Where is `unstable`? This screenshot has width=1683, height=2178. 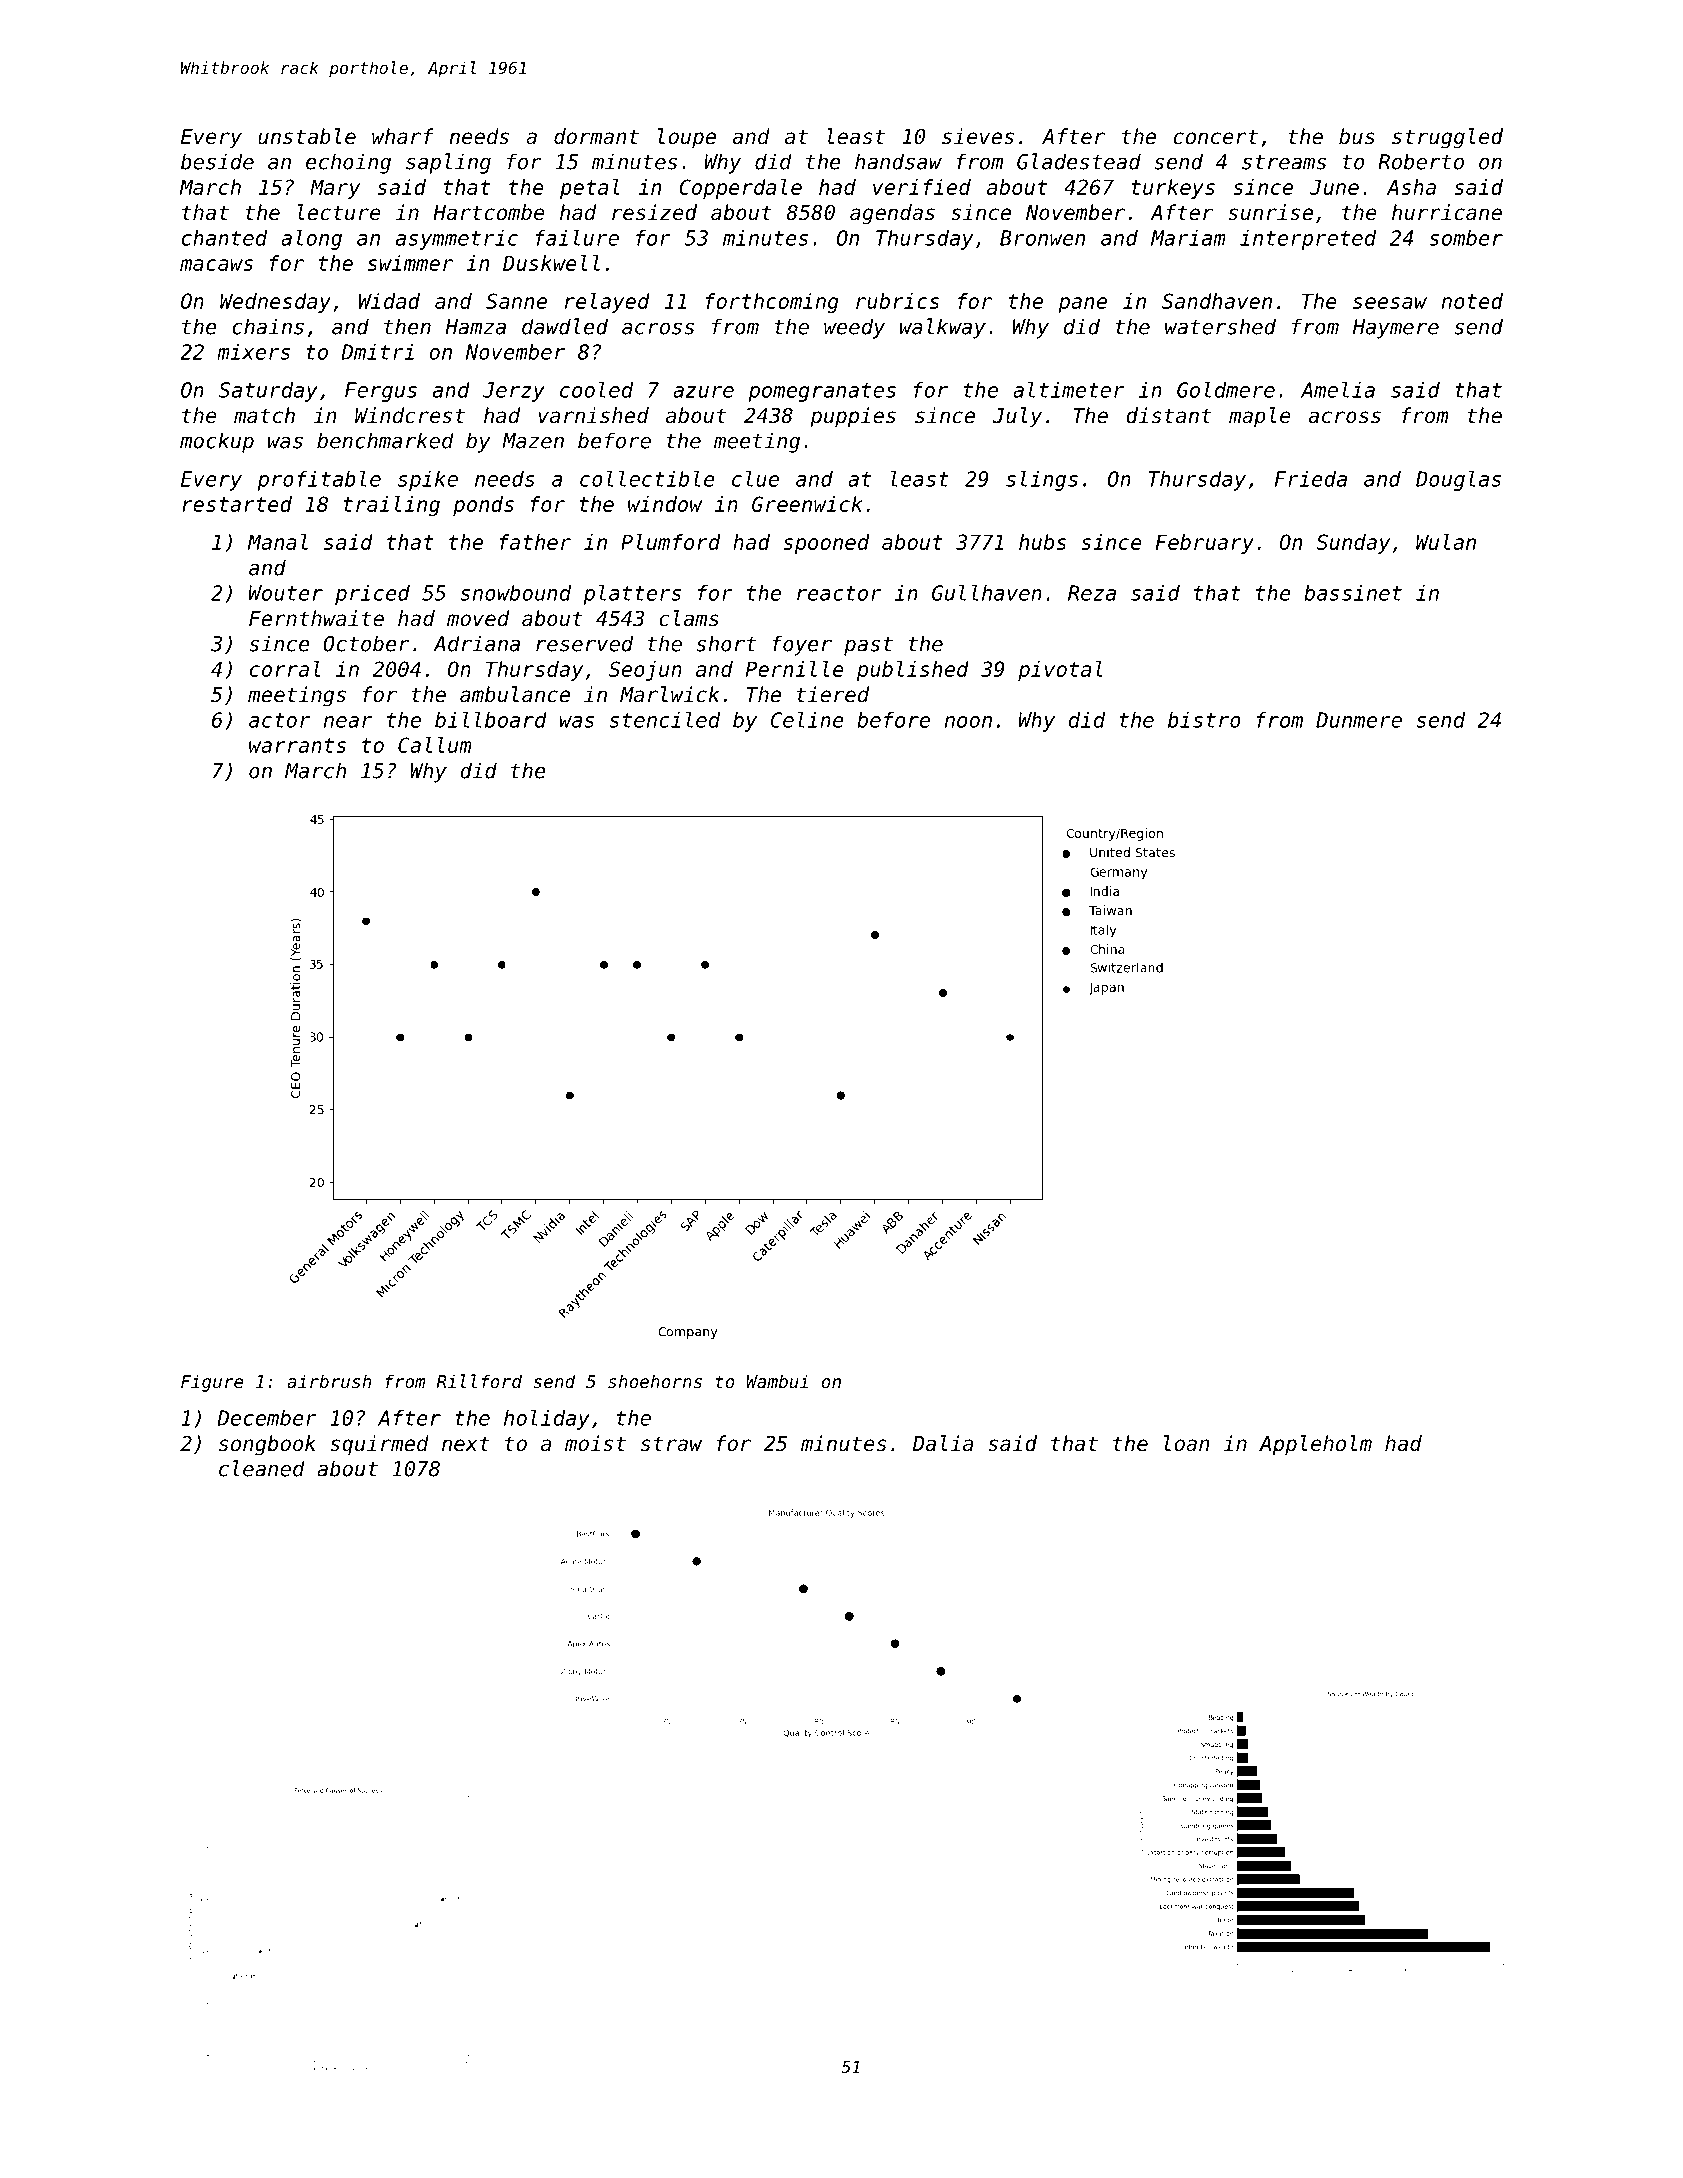 unstable is located at coordinates (307, 136).
